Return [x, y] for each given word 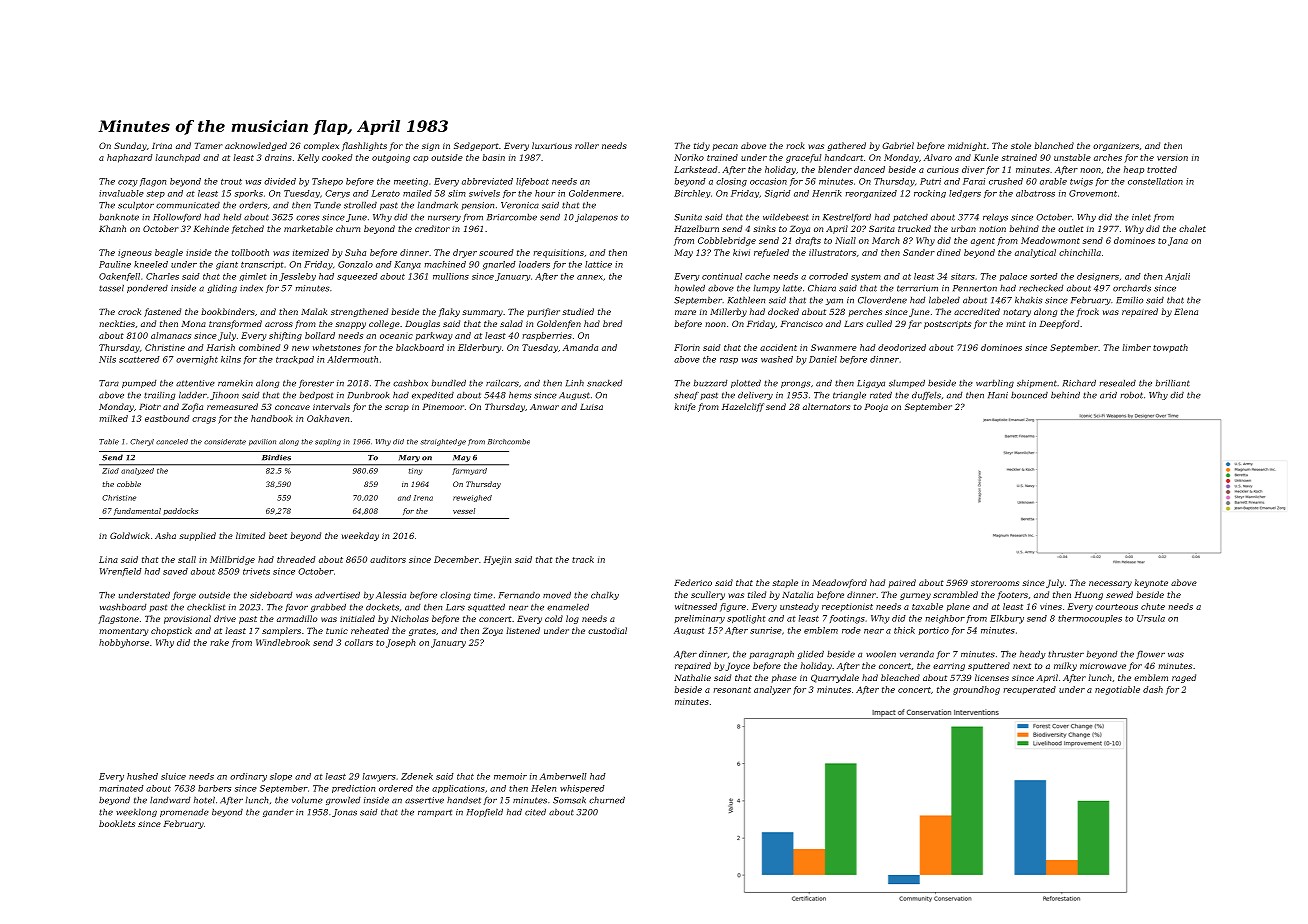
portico [934, 631]
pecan [725, 147]
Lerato [385, 193]
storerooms [995, 583]
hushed [142, 776]
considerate [225, 442]
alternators [826, 406]
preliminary [700, 619]
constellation [1155, 181]
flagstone [119, 619]
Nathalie [692, 677]
